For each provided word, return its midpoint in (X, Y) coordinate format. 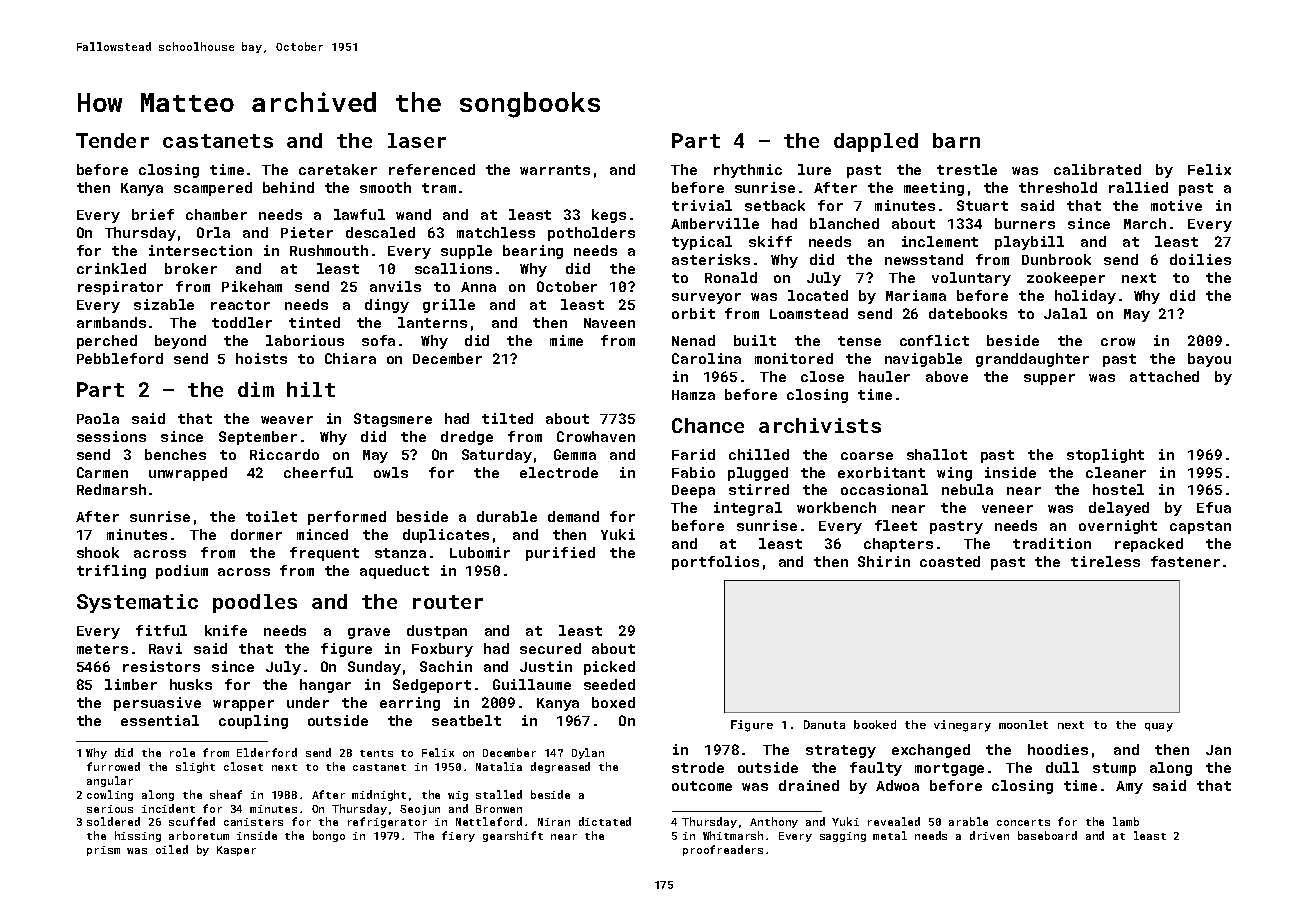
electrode (559, 472)
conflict (934, 340)
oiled (172, 849)
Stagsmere (393, 420)
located (818, 295)
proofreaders (723, 850)
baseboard (1047, 835)
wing (954, 474)
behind (288, 187)
